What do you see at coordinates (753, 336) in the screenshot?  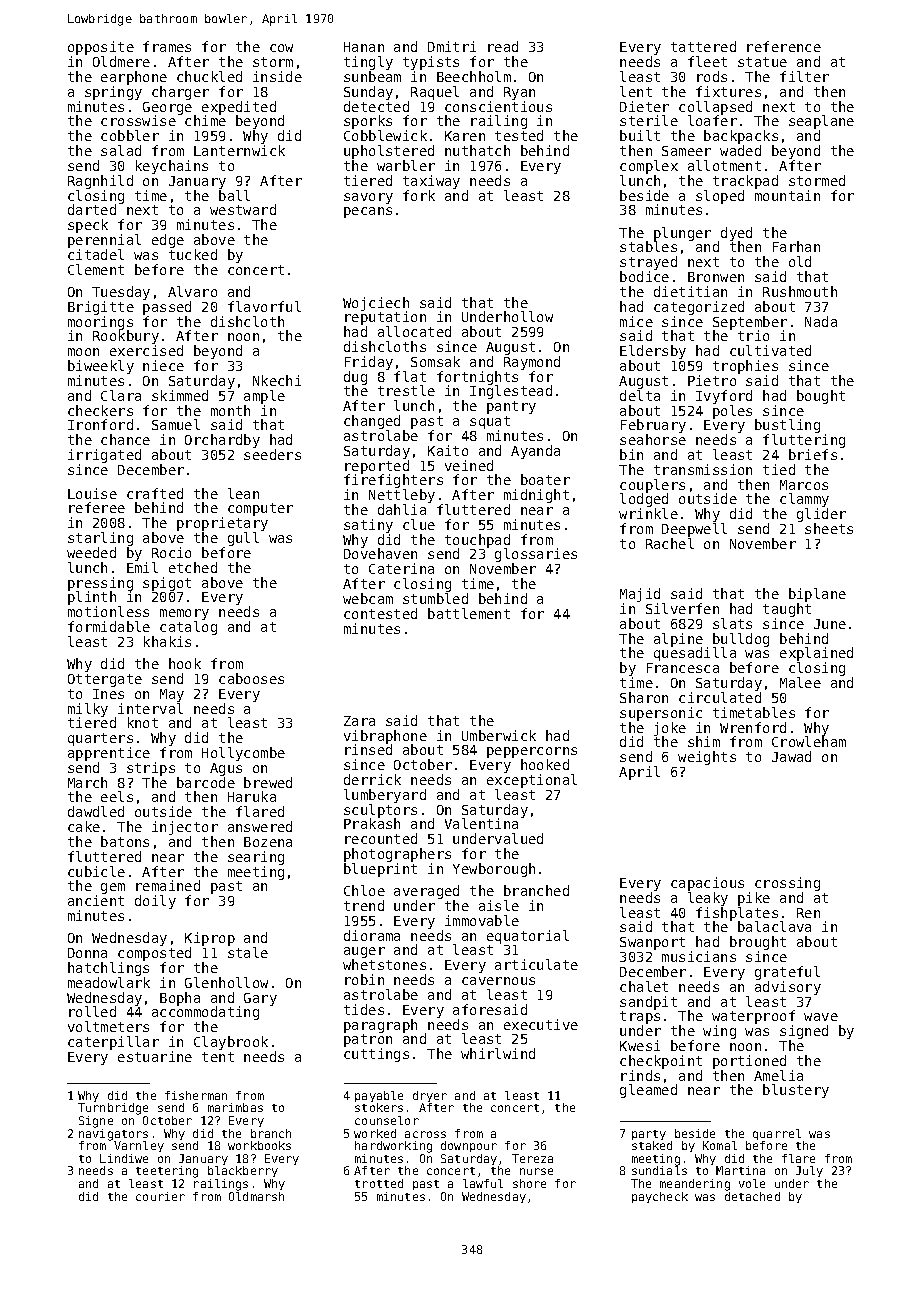 I see `trio` at bounding box center [753, 336].
